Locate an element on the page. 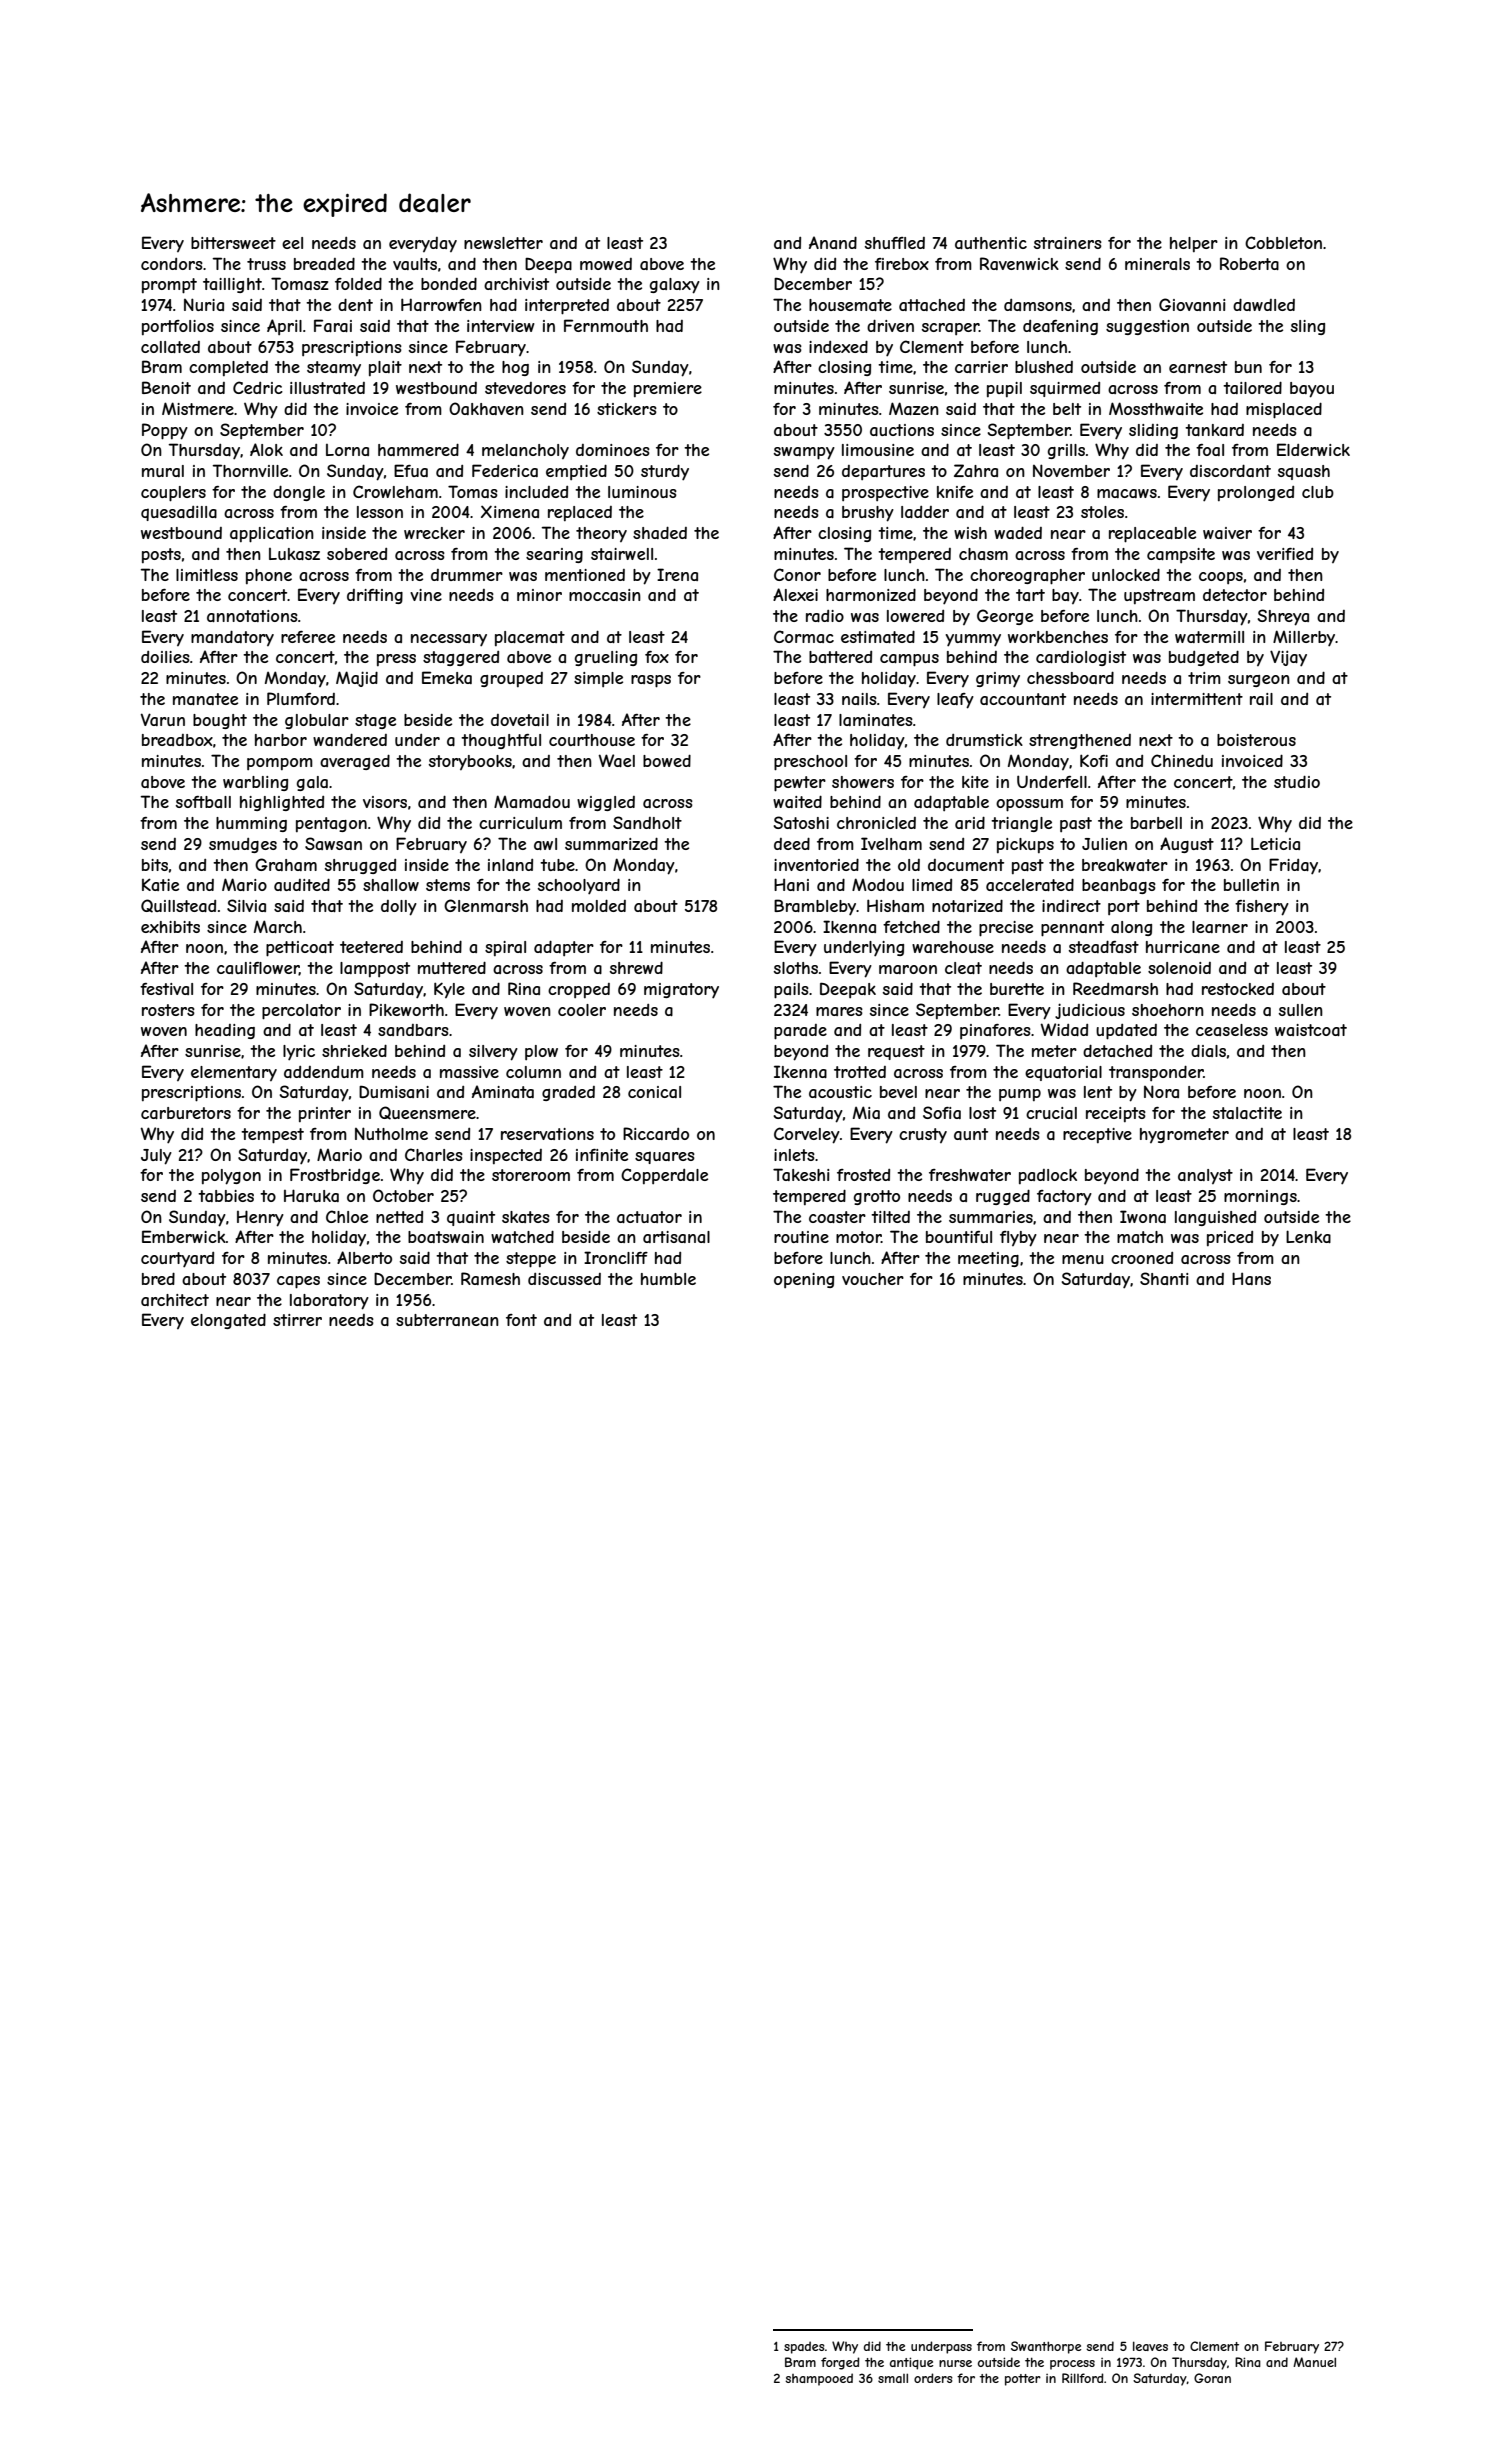 The image size is (1496, 2464). drummer is located at coordinates (467, 575).
